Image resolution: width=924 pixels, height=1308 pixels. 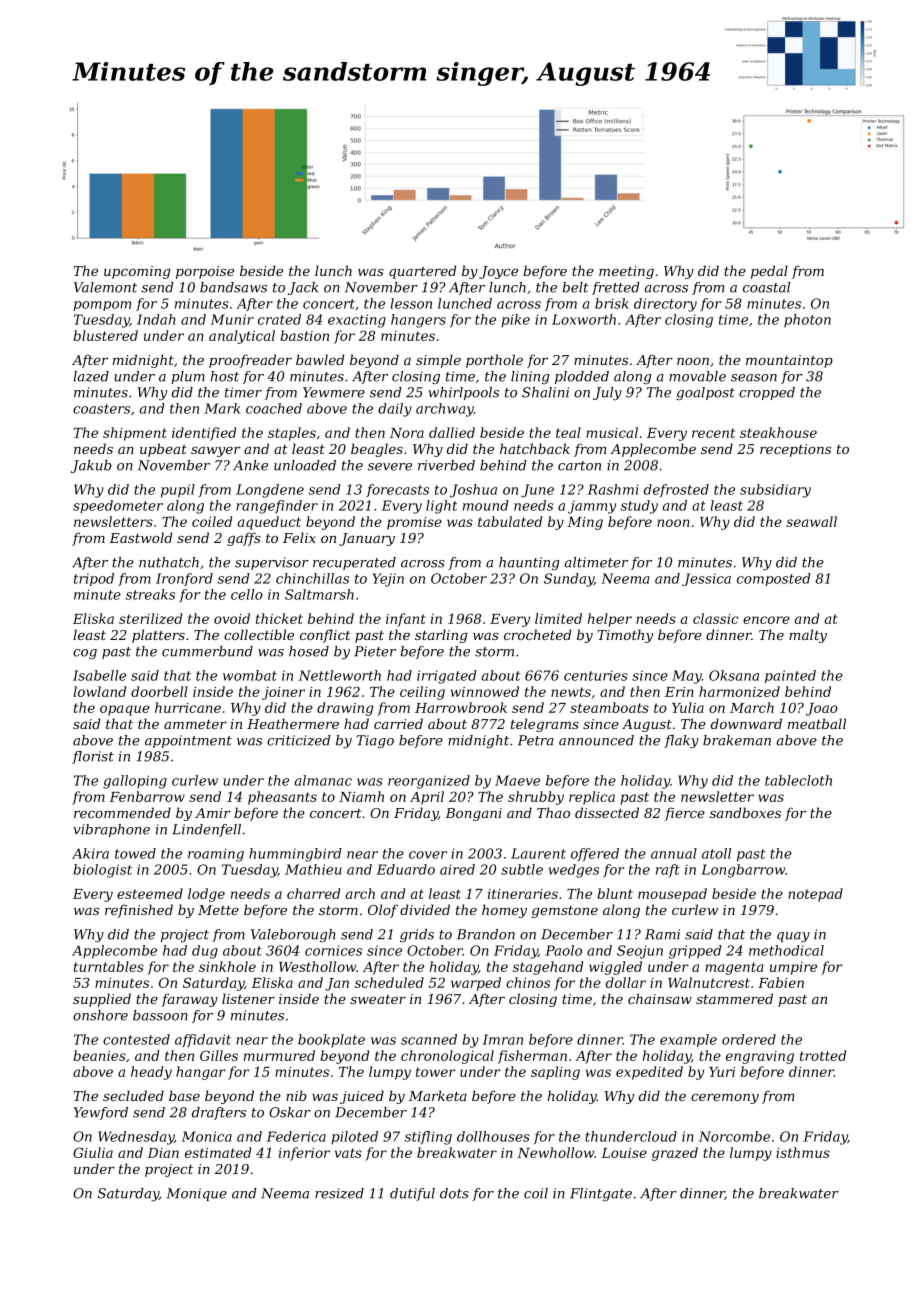 I want to click on directory, so click(x=665, y=305).
